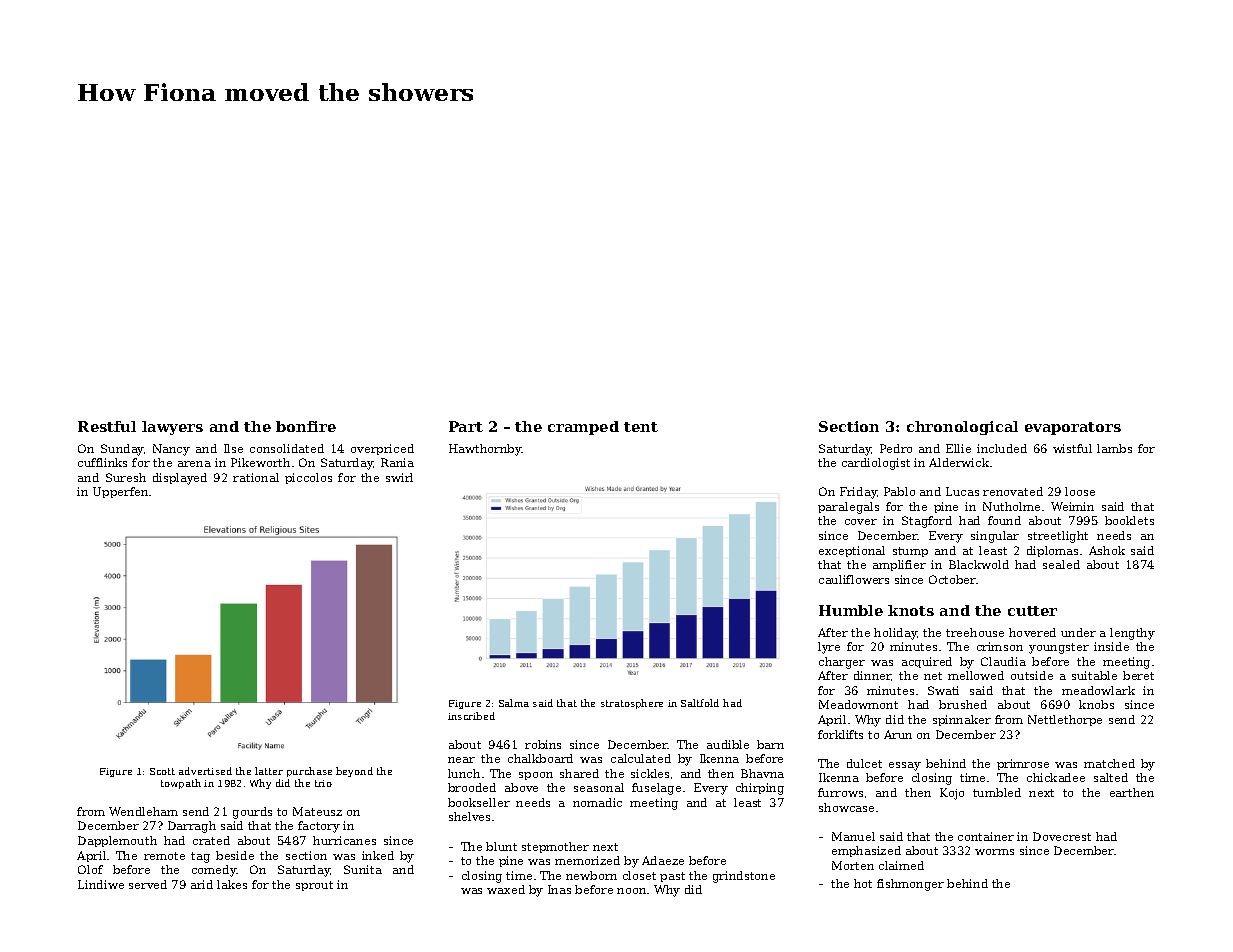 This screenshot has width=1233, height=952. What do you see at coordinates (1107, 550) in the screenshot?
I see `Ashok` at bounding box center [1107, 550].
